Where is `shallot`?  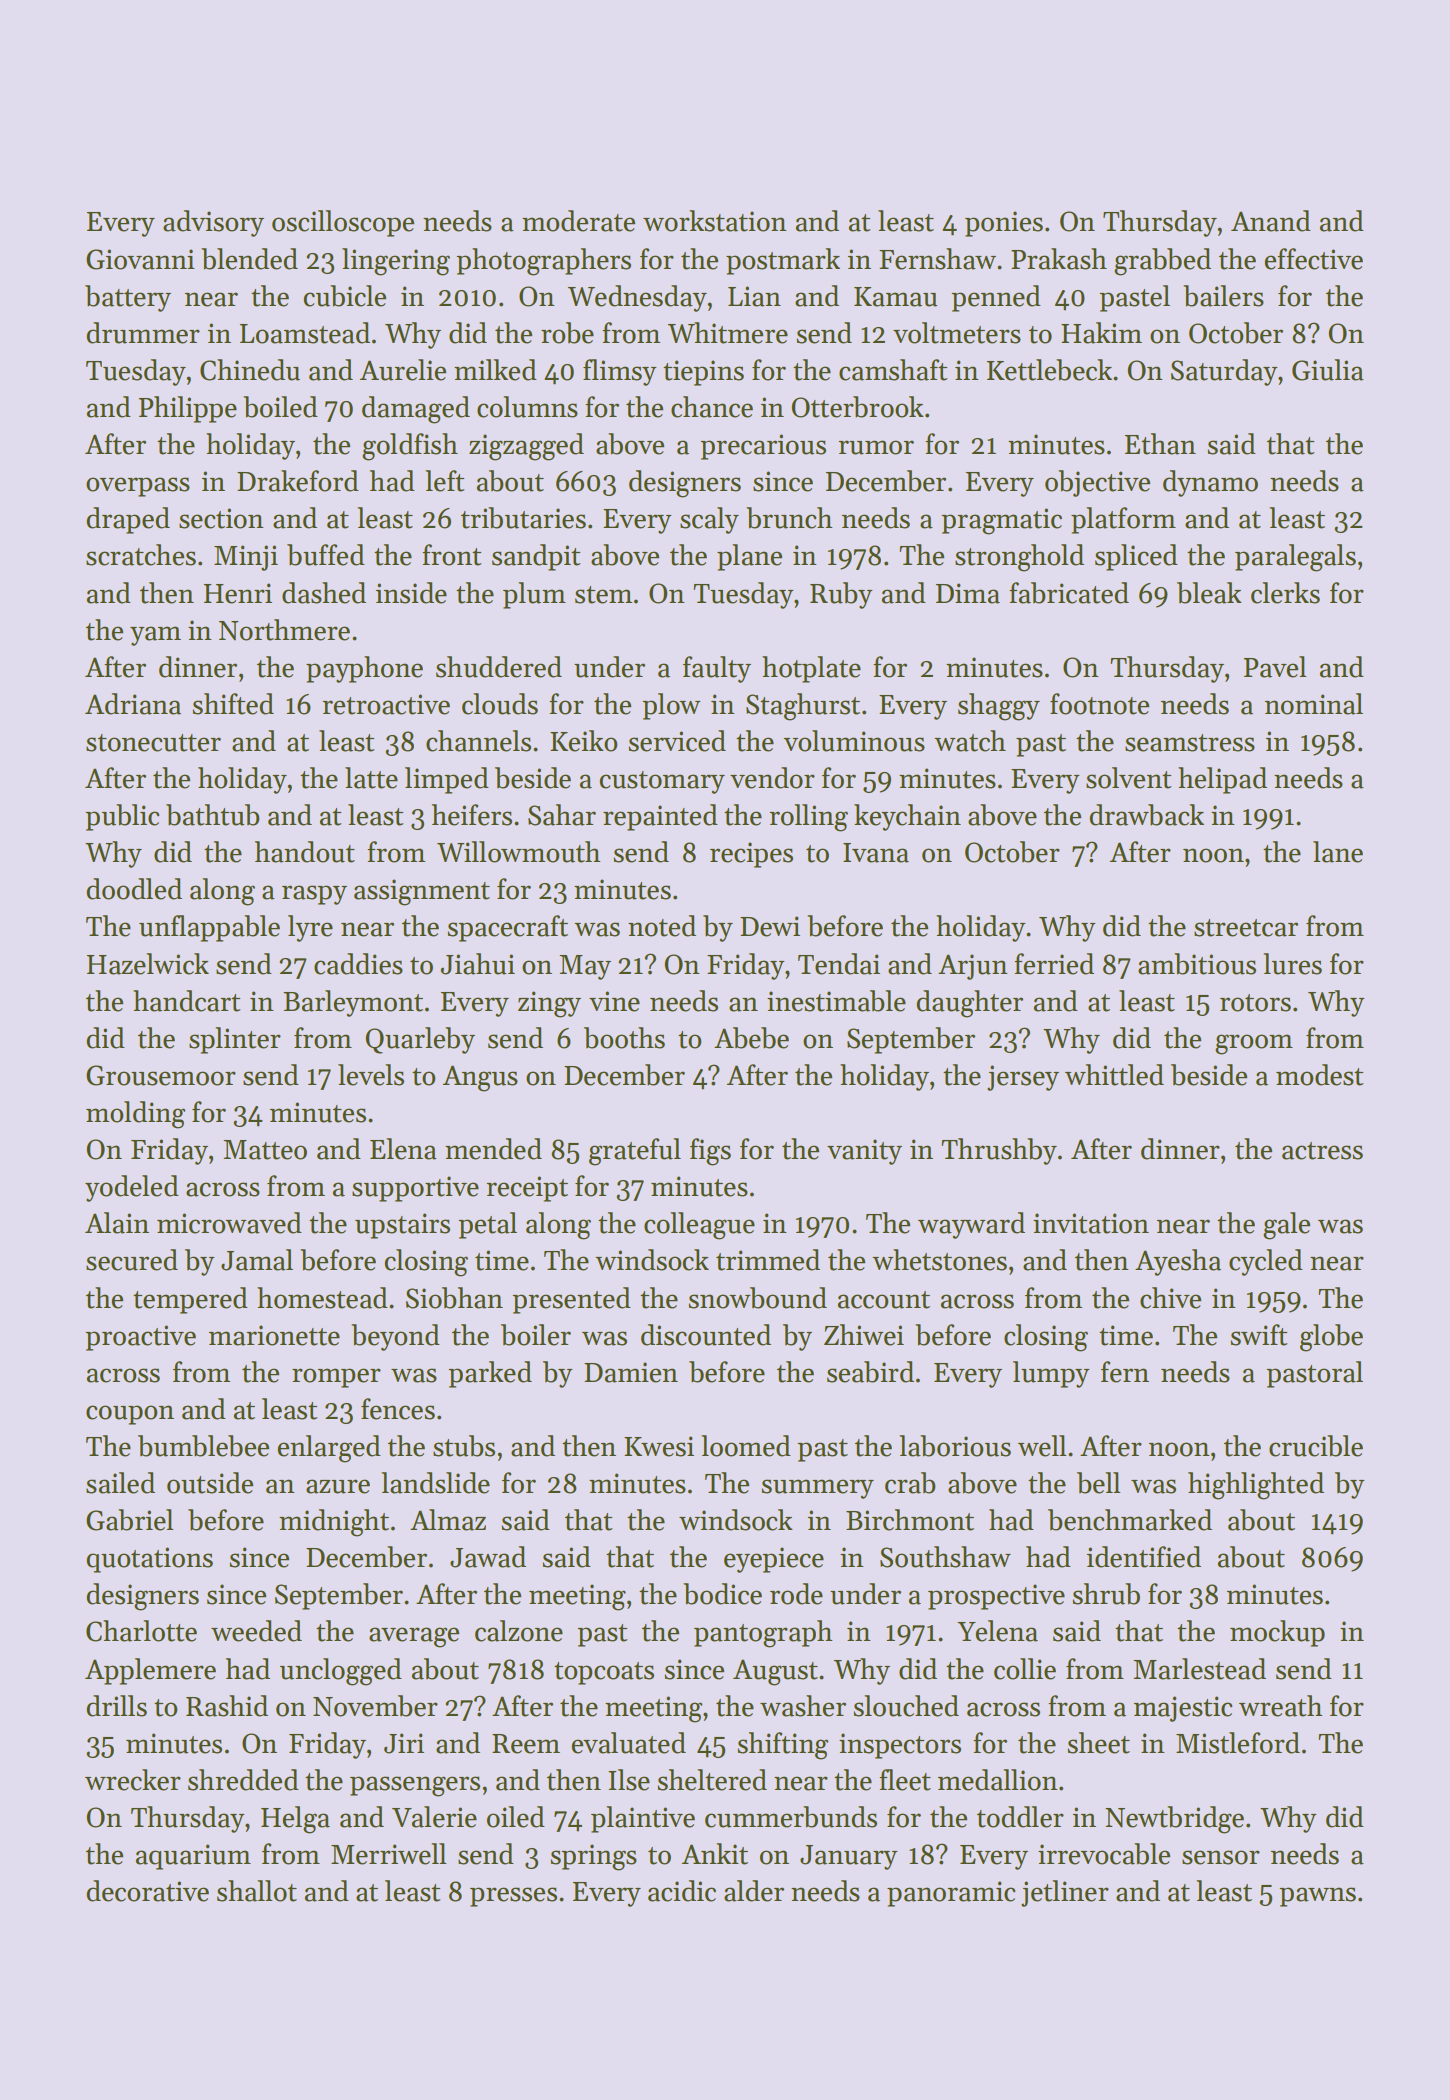 shallot is located at coordinates (257, 1891).
